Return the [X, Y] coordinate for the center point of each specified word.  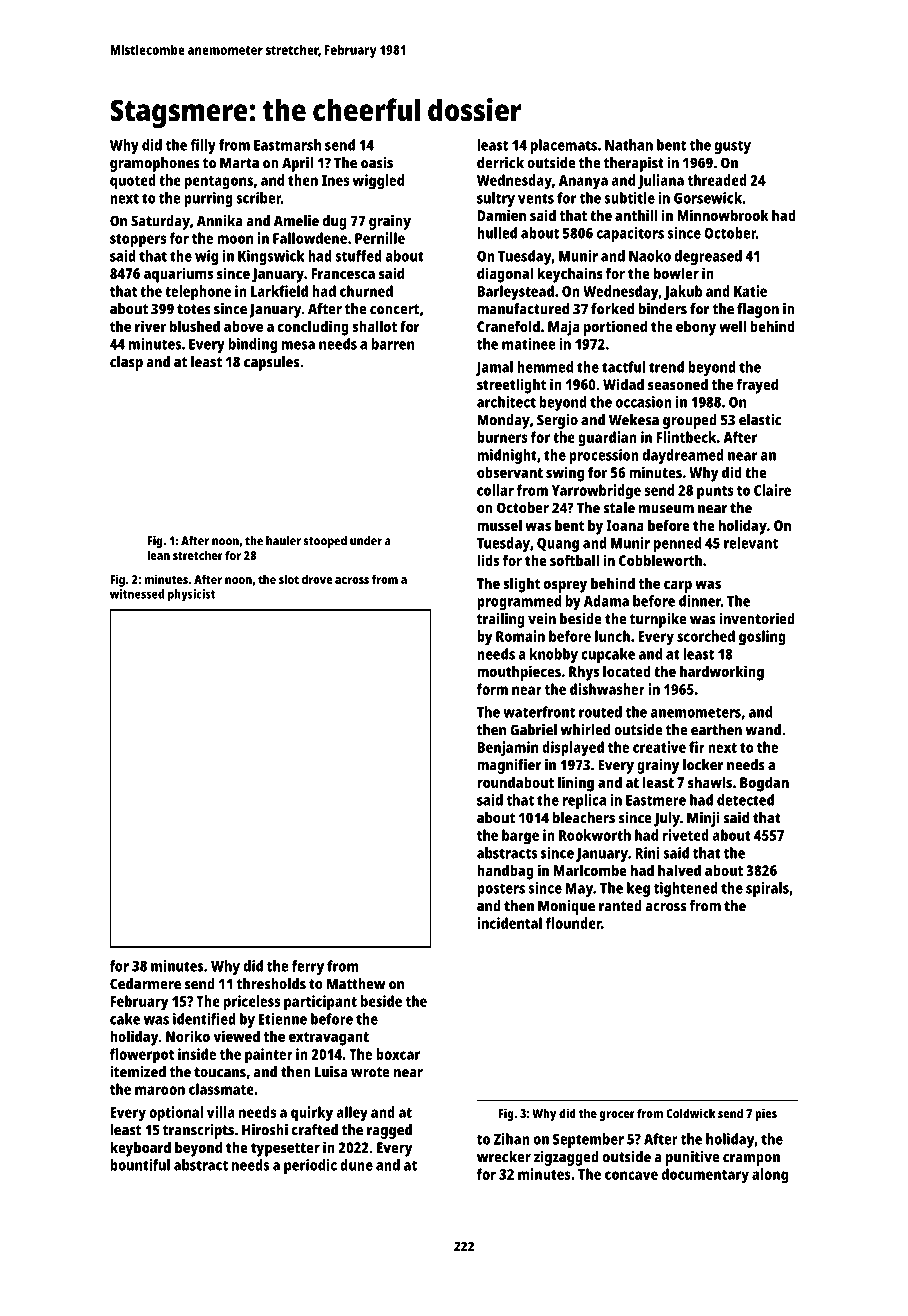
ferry [308, 967]
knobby [554, 655]
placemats [564, 146]
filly [203, 146]
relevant [751, 543]
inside [197, 1054]
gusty [733, 147]
